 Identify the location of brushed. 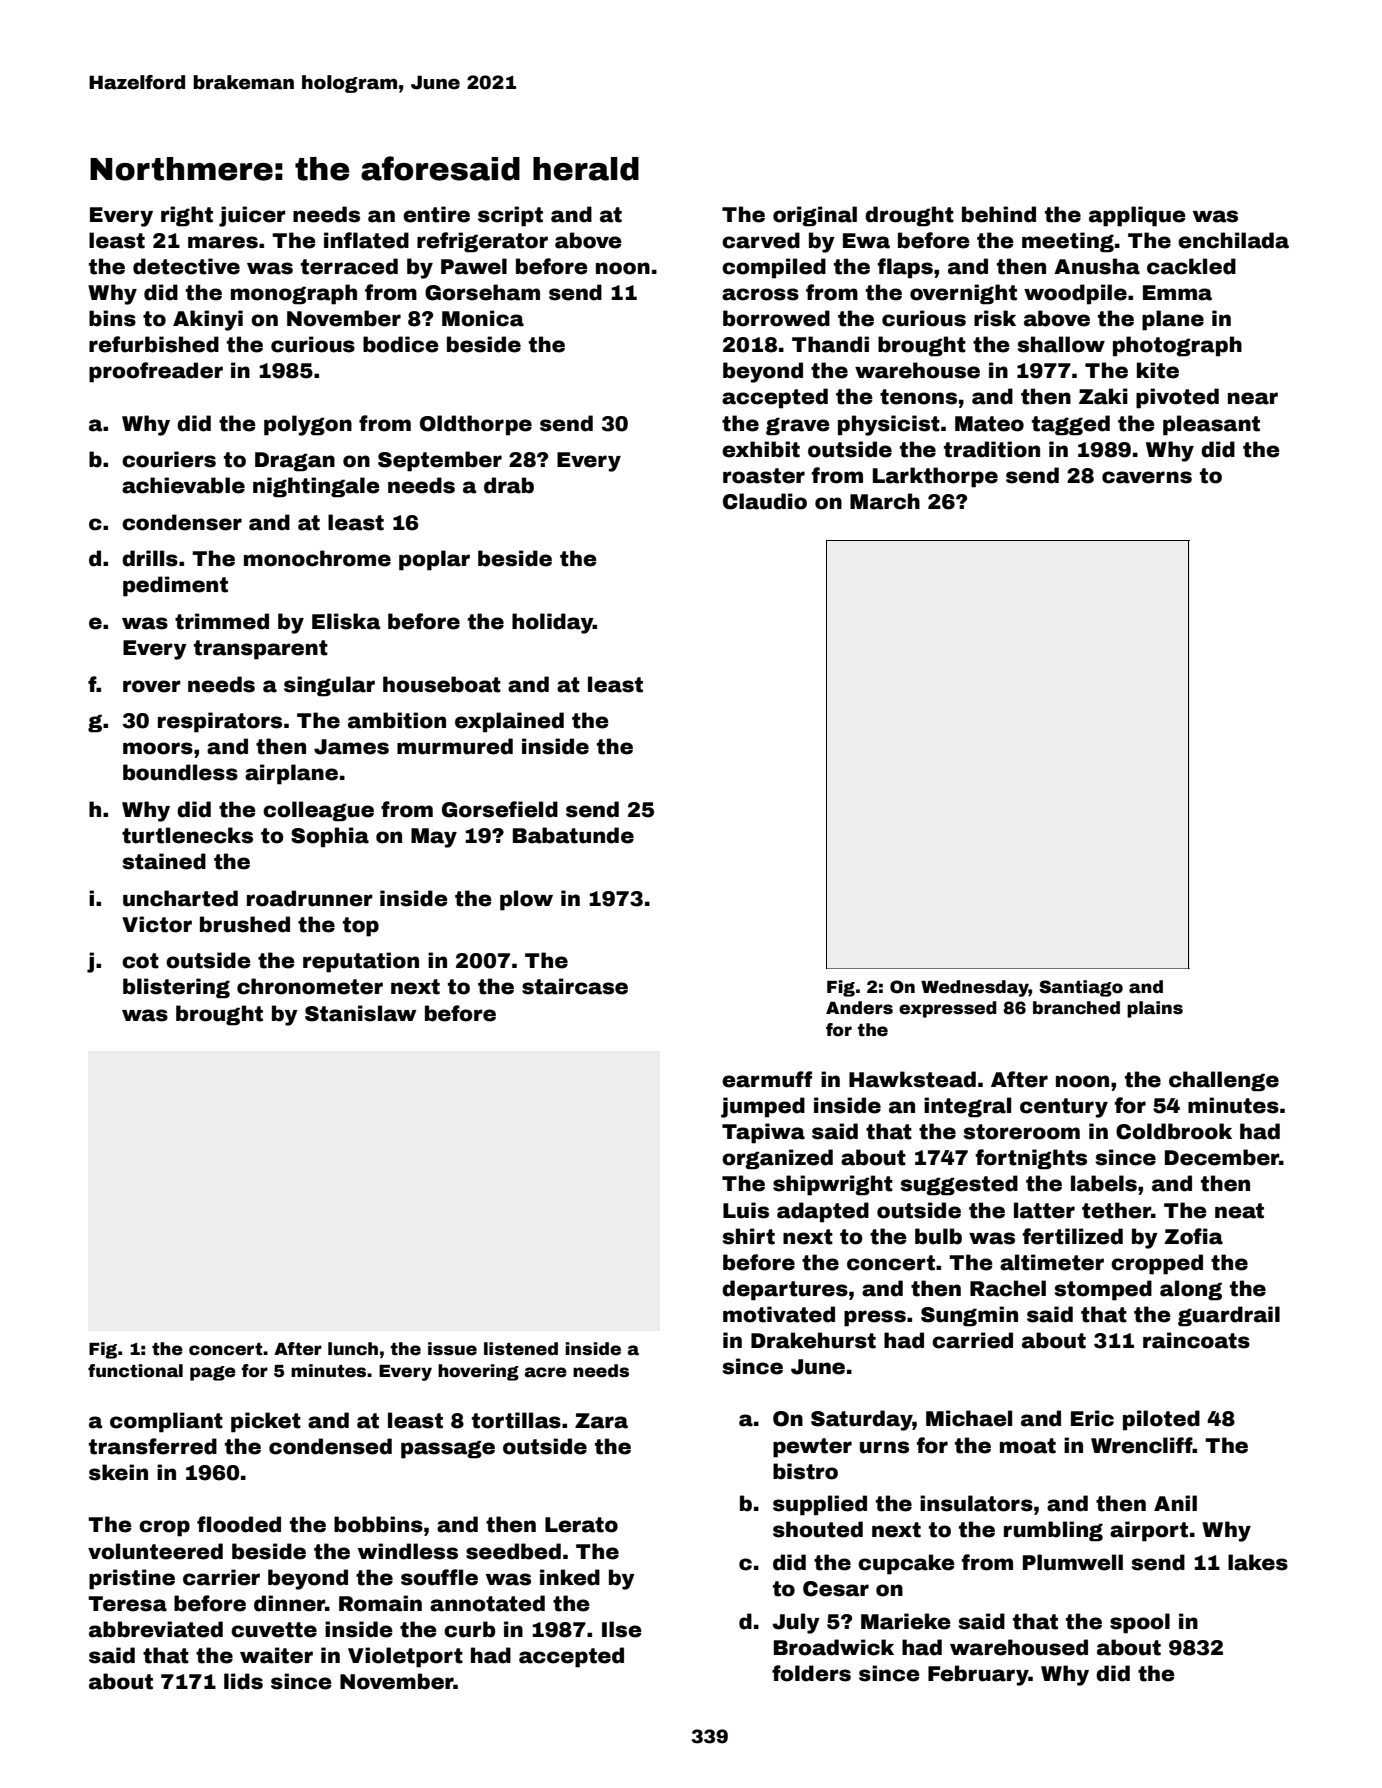
(245, 924).
